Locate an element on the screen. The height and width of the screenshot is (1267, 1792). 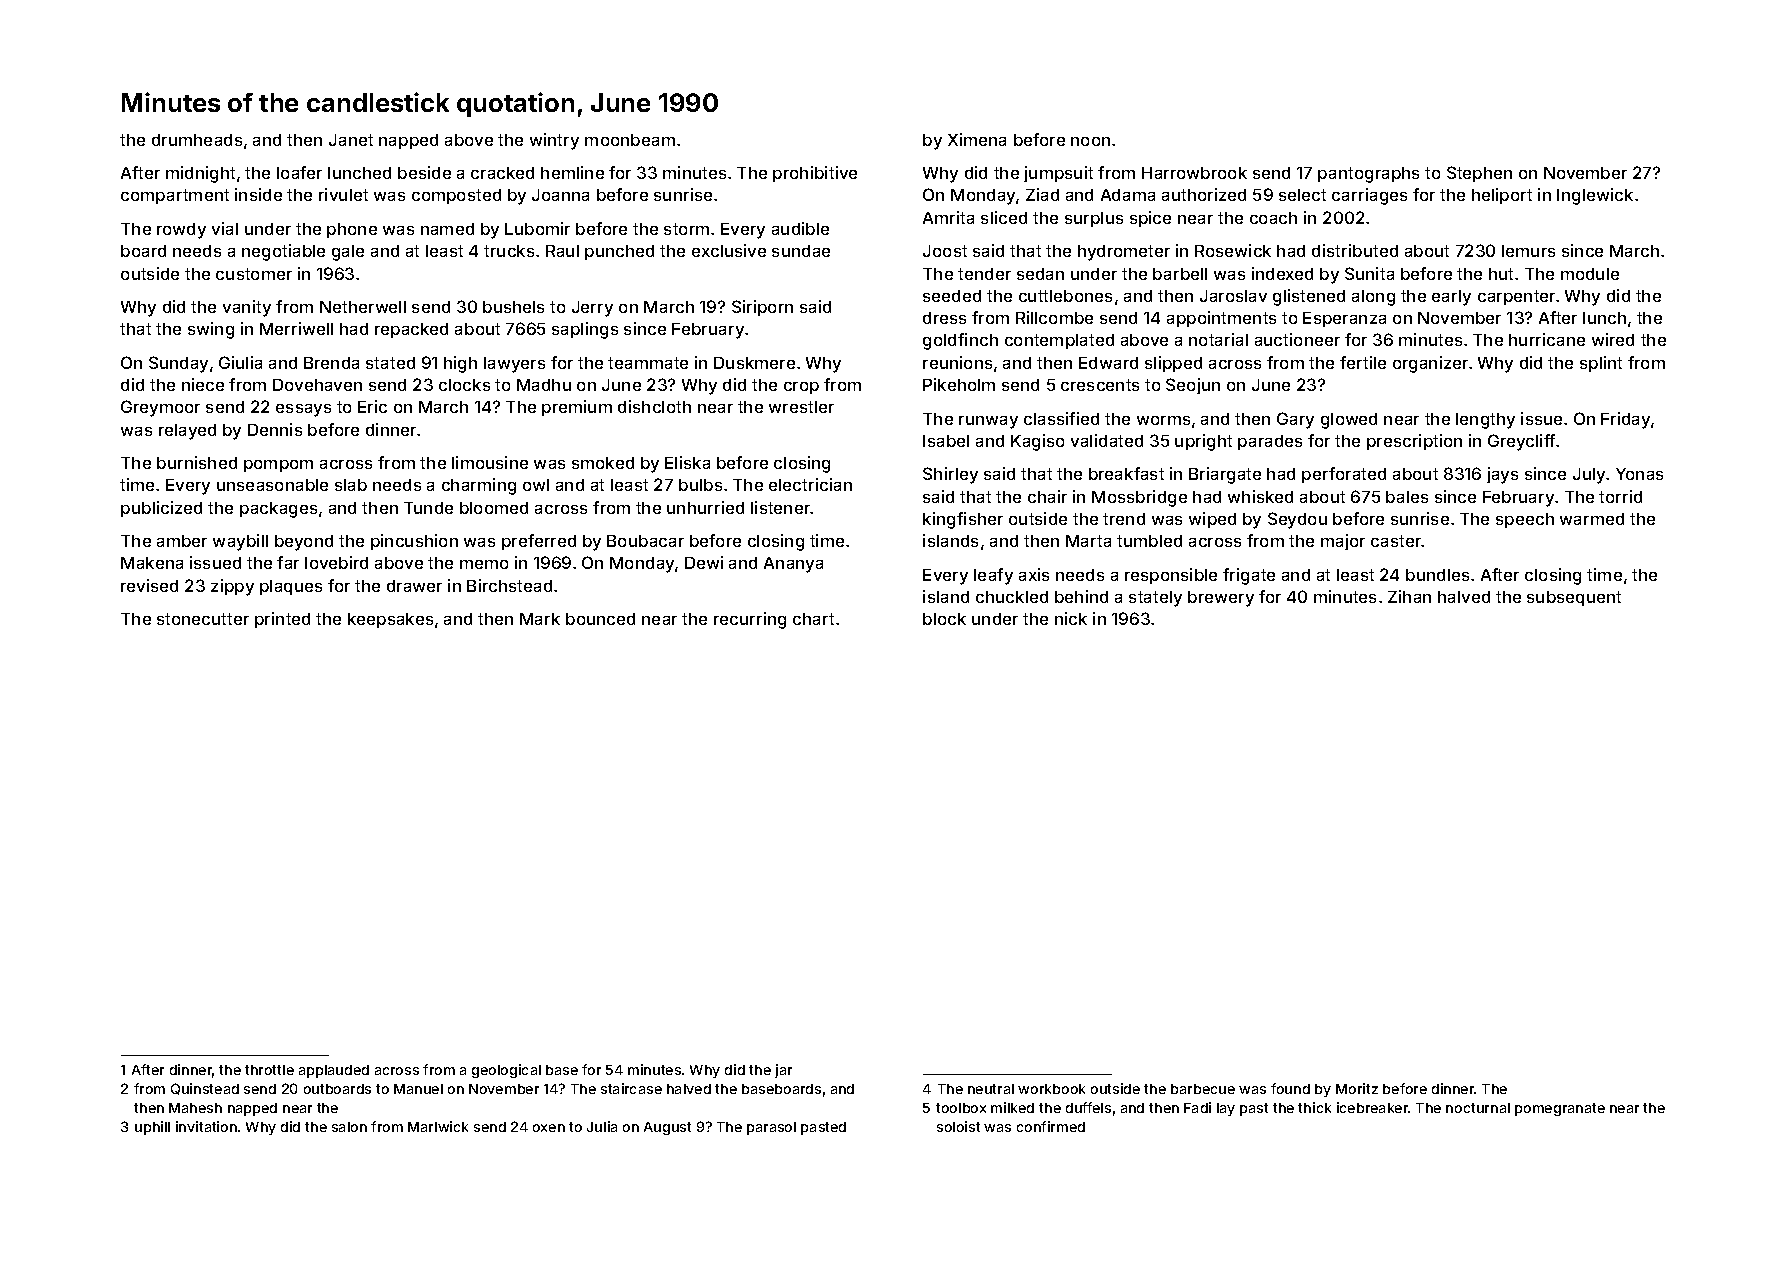
seeded is located at coordinates (952, 296).
